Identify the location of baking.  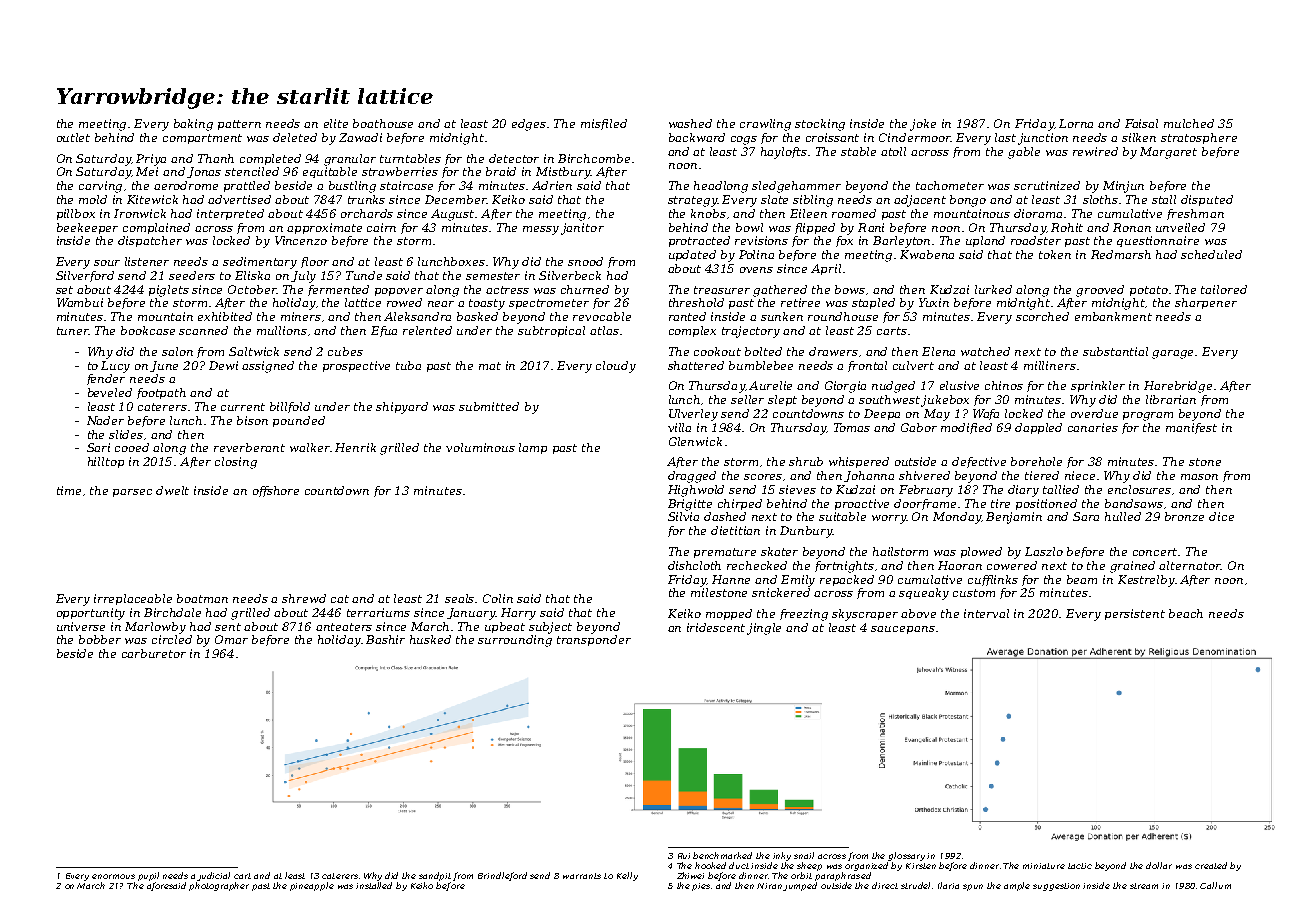
(193, 125).
